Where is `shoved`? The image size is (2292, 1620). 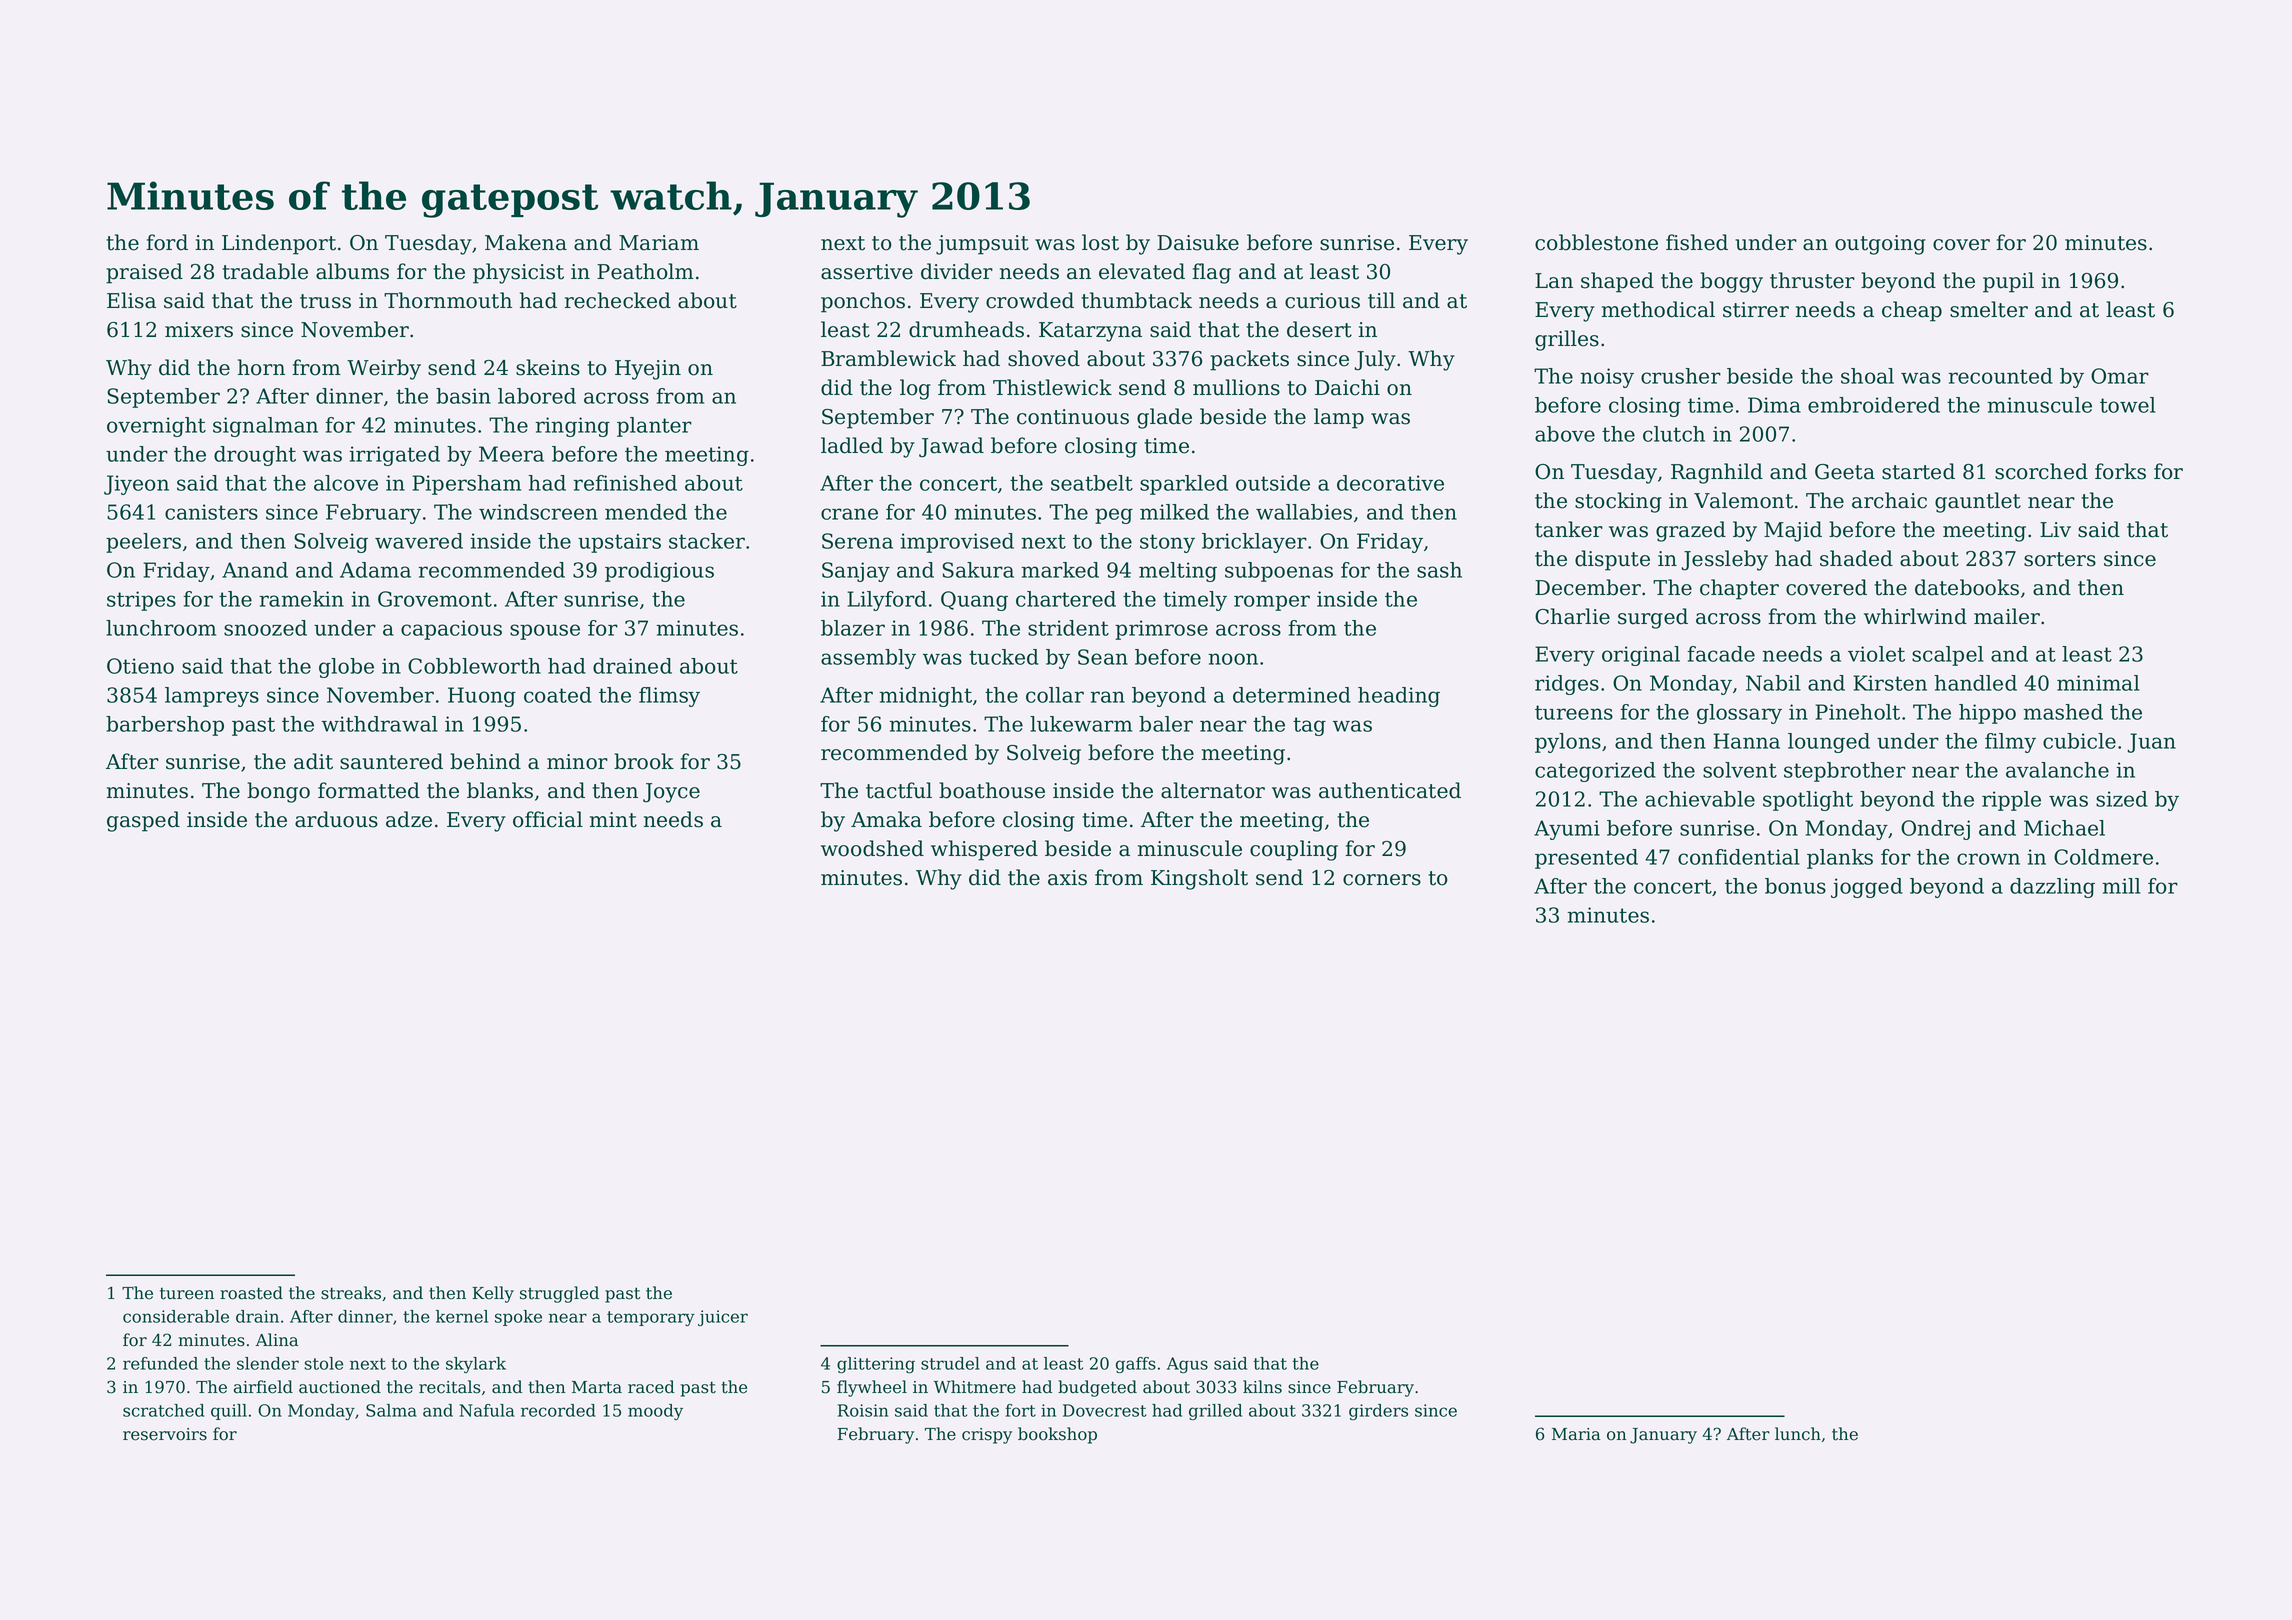
shoved is located at coordinates (1044, 358).
